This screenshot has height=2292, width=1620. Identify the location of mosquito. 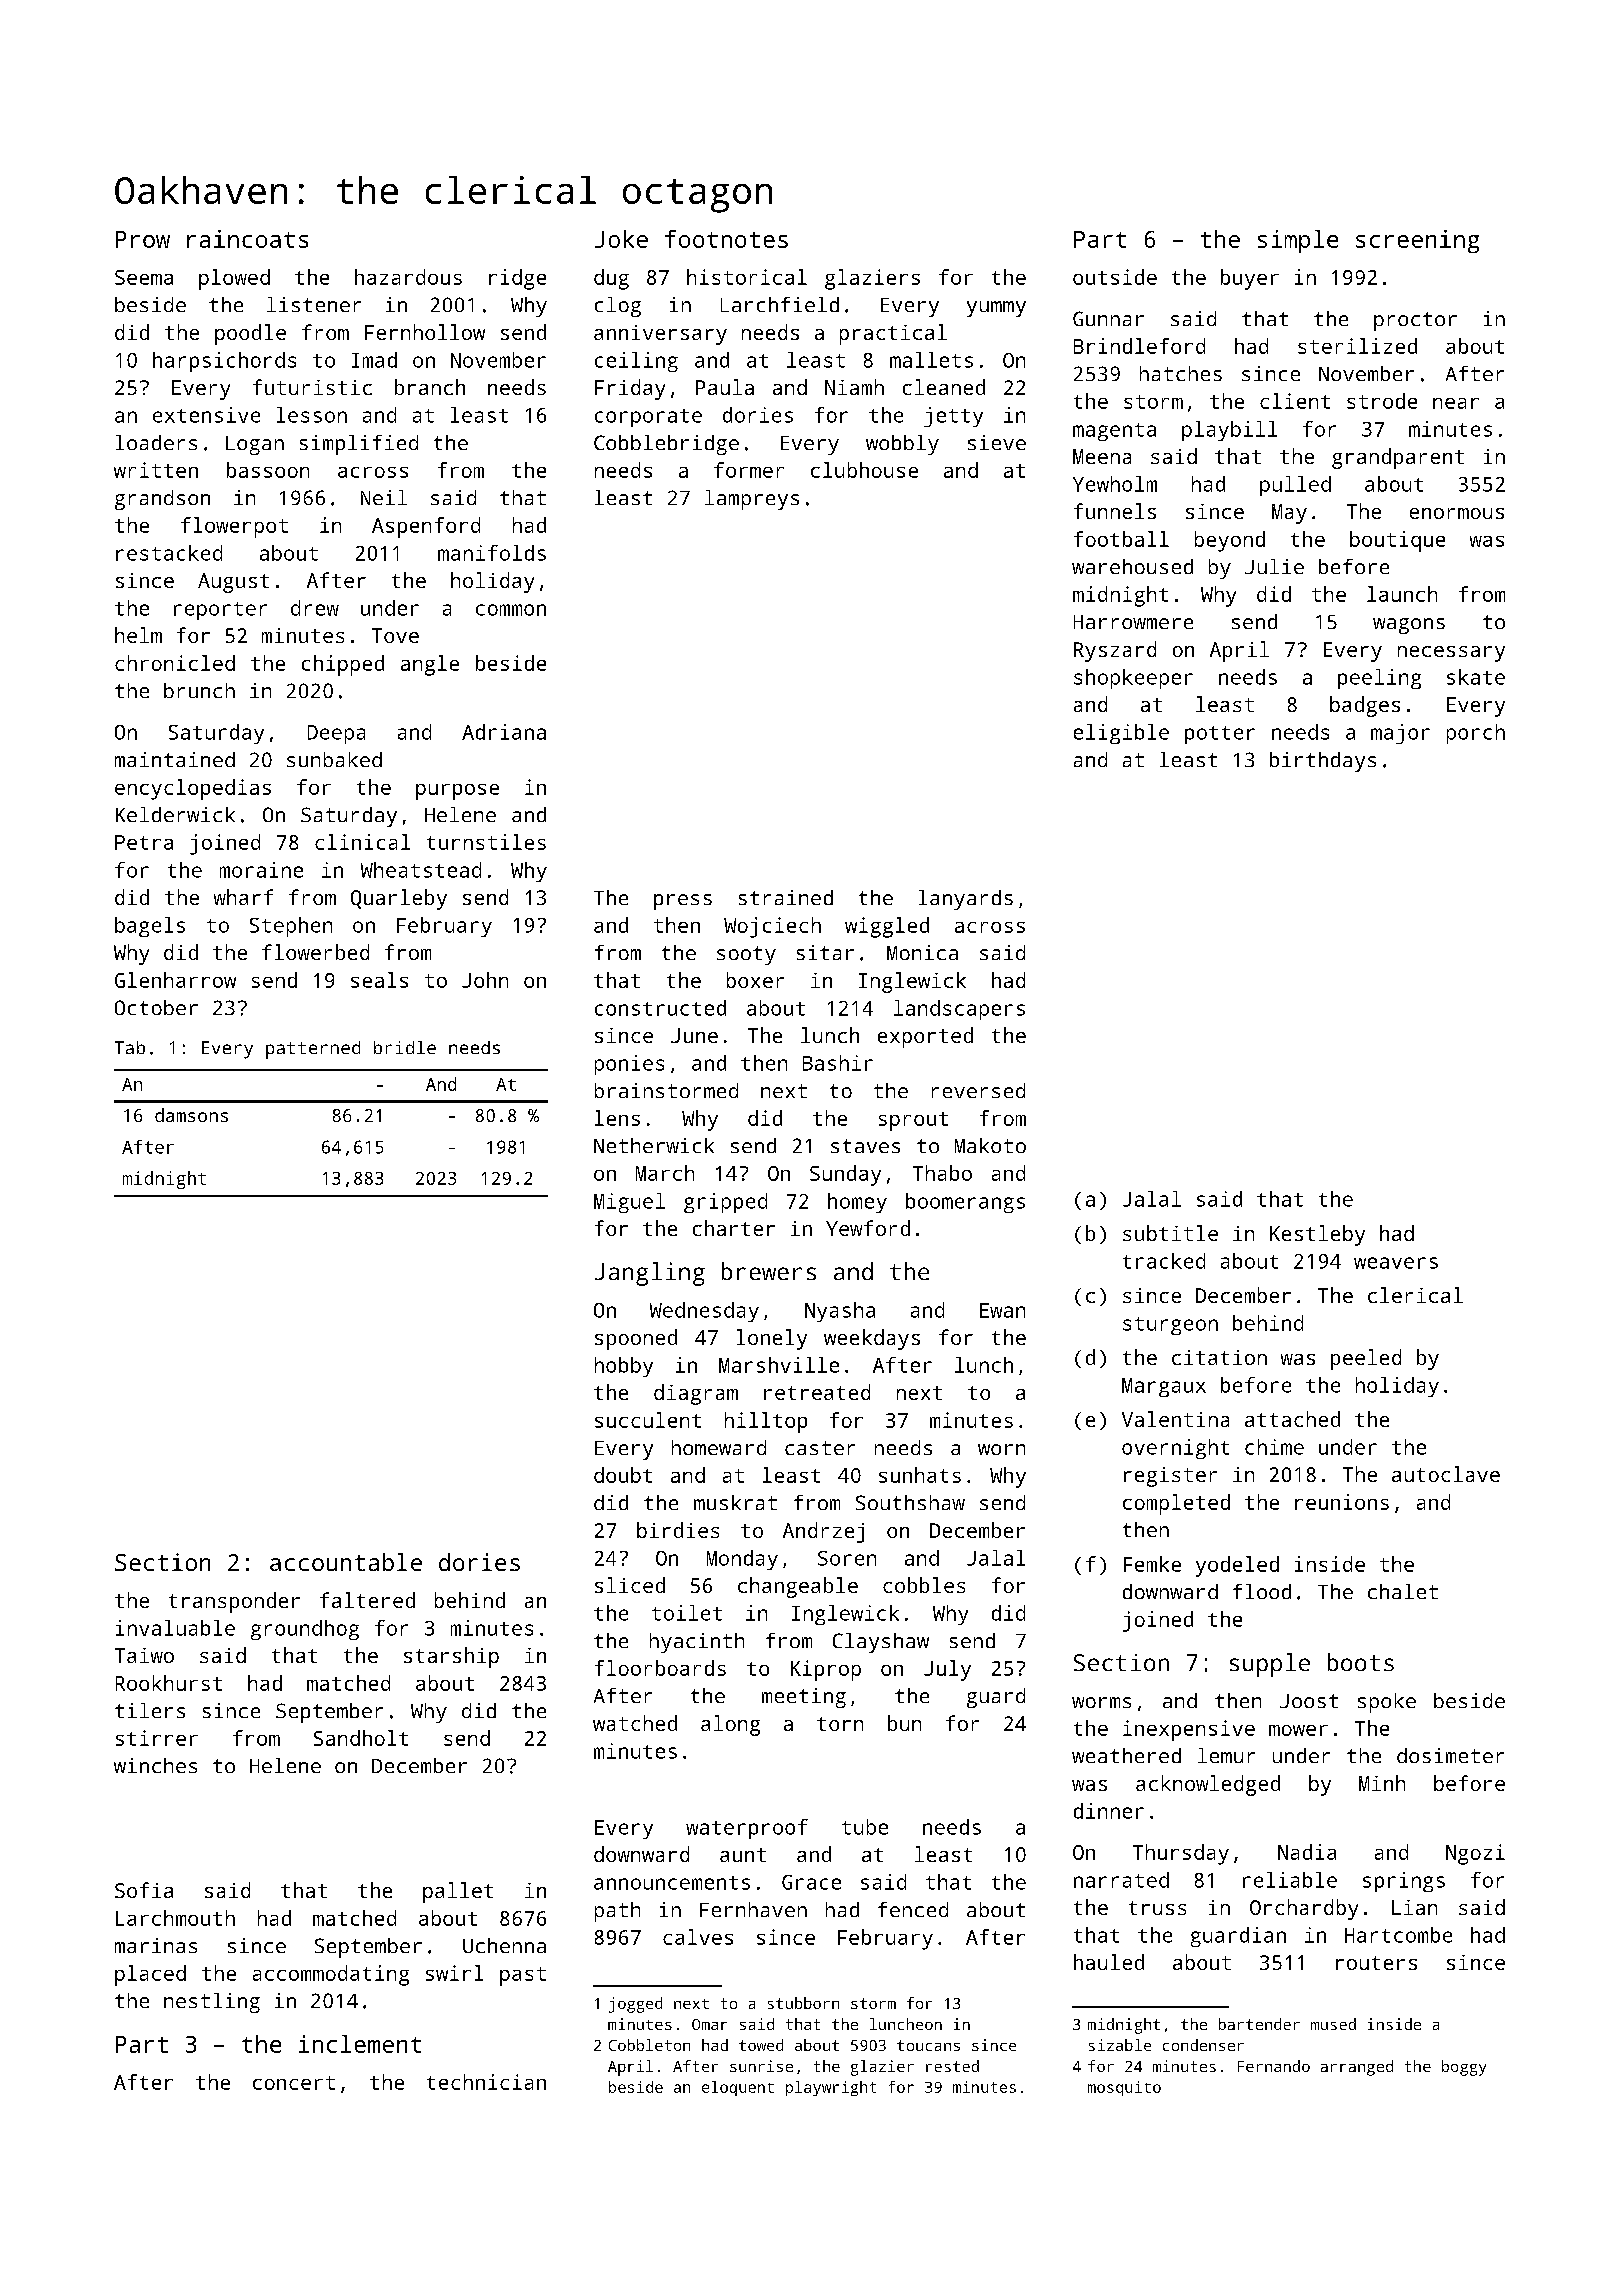
(1124, 2088).
